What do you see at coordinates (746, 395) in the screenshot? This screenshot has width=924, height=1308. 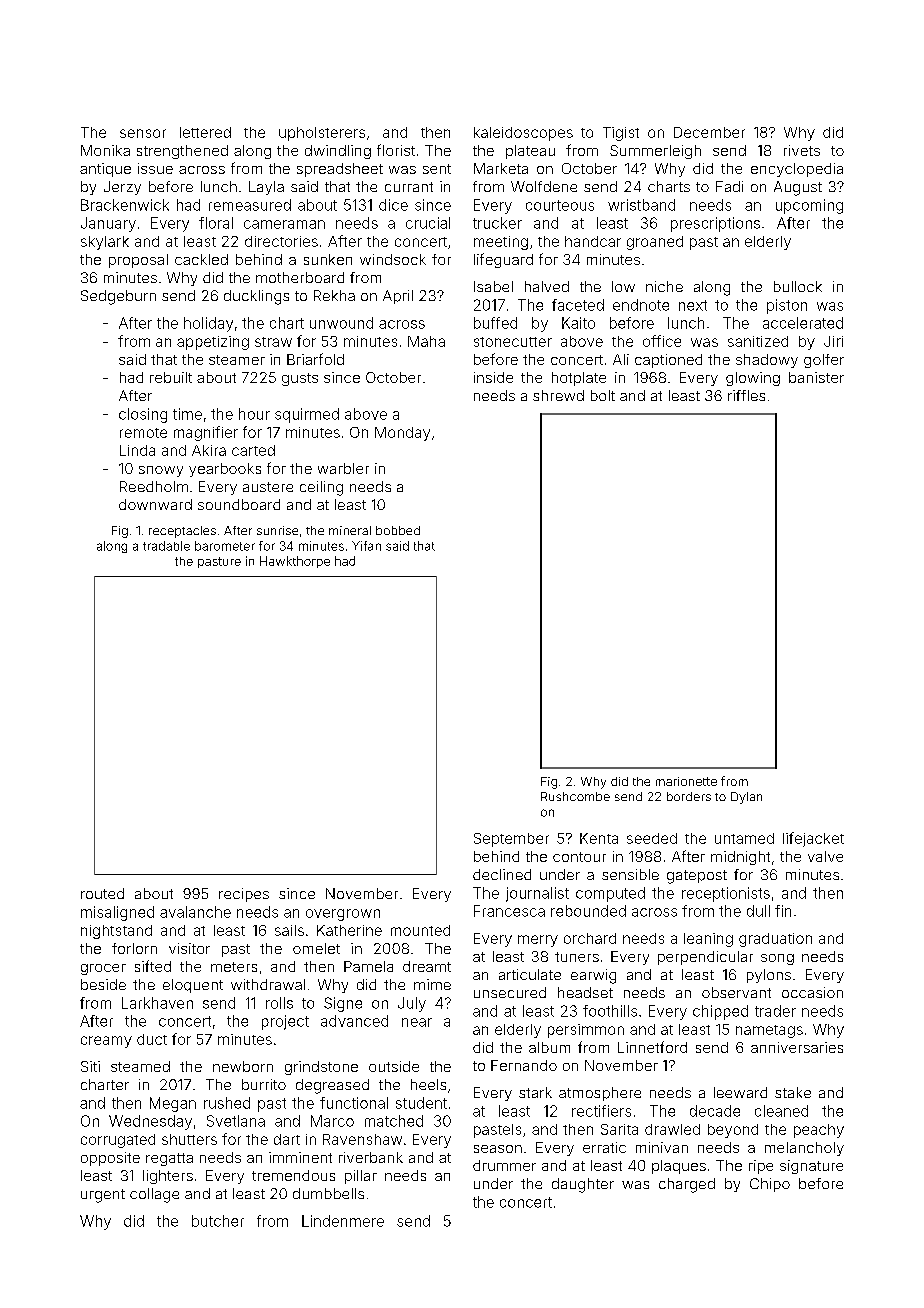 I see `riffles` at bounding box center [746, 395].
